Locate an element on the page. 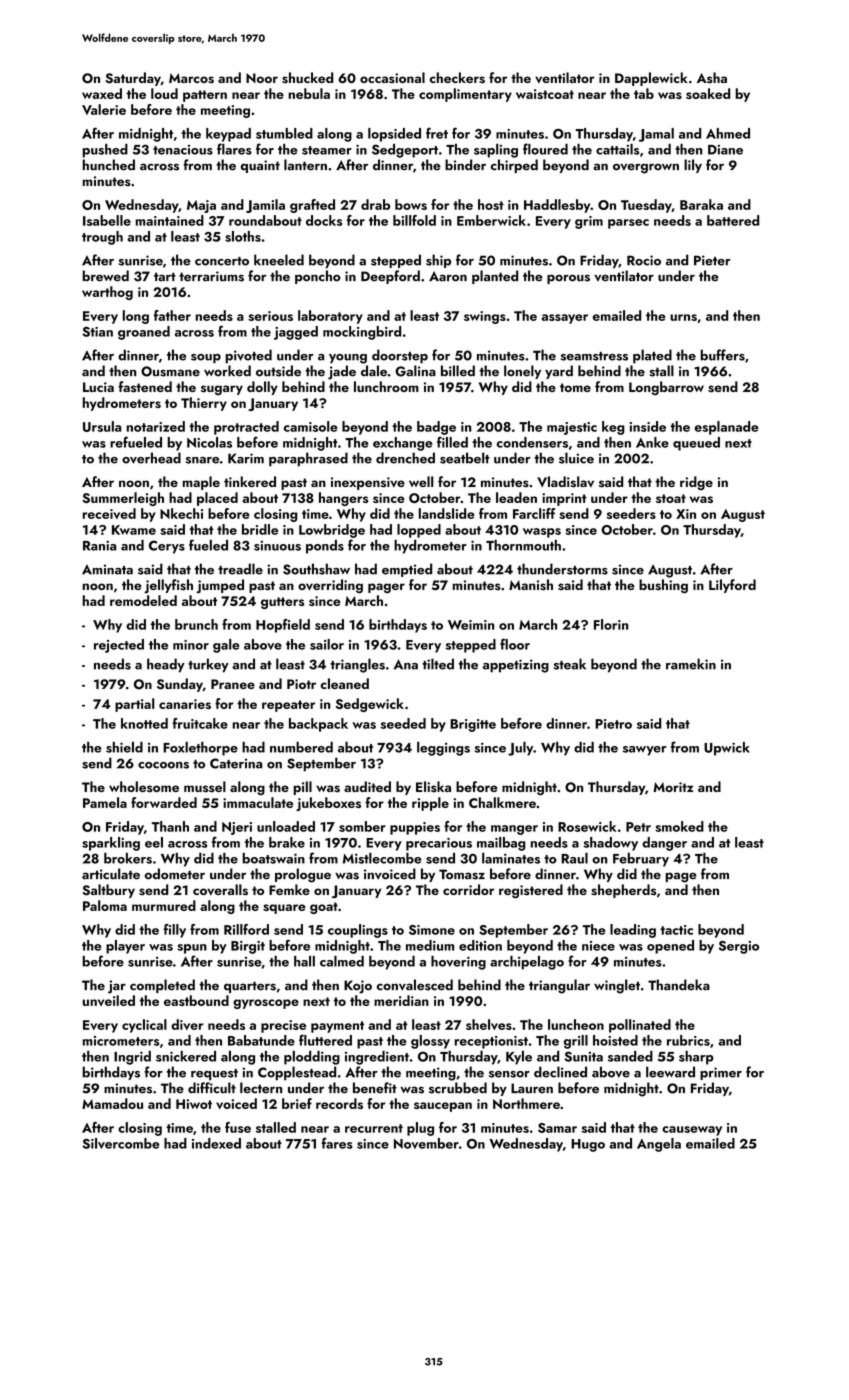 The width and height of the page is (849, 1400). Ahmed is located at coordinates (728, 133).
